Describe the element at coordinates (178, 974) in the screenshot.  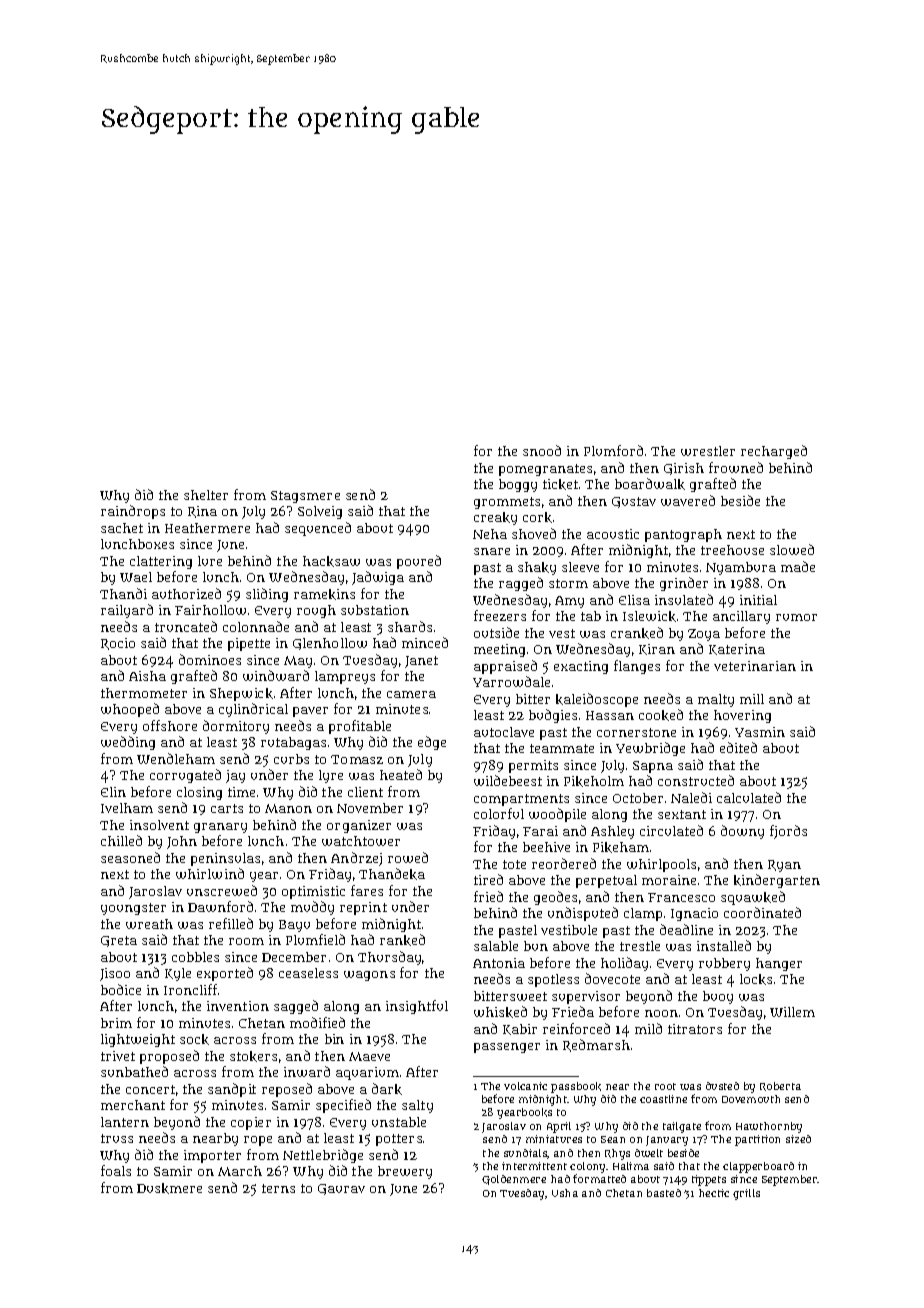
I see `Kyle` at that location.
